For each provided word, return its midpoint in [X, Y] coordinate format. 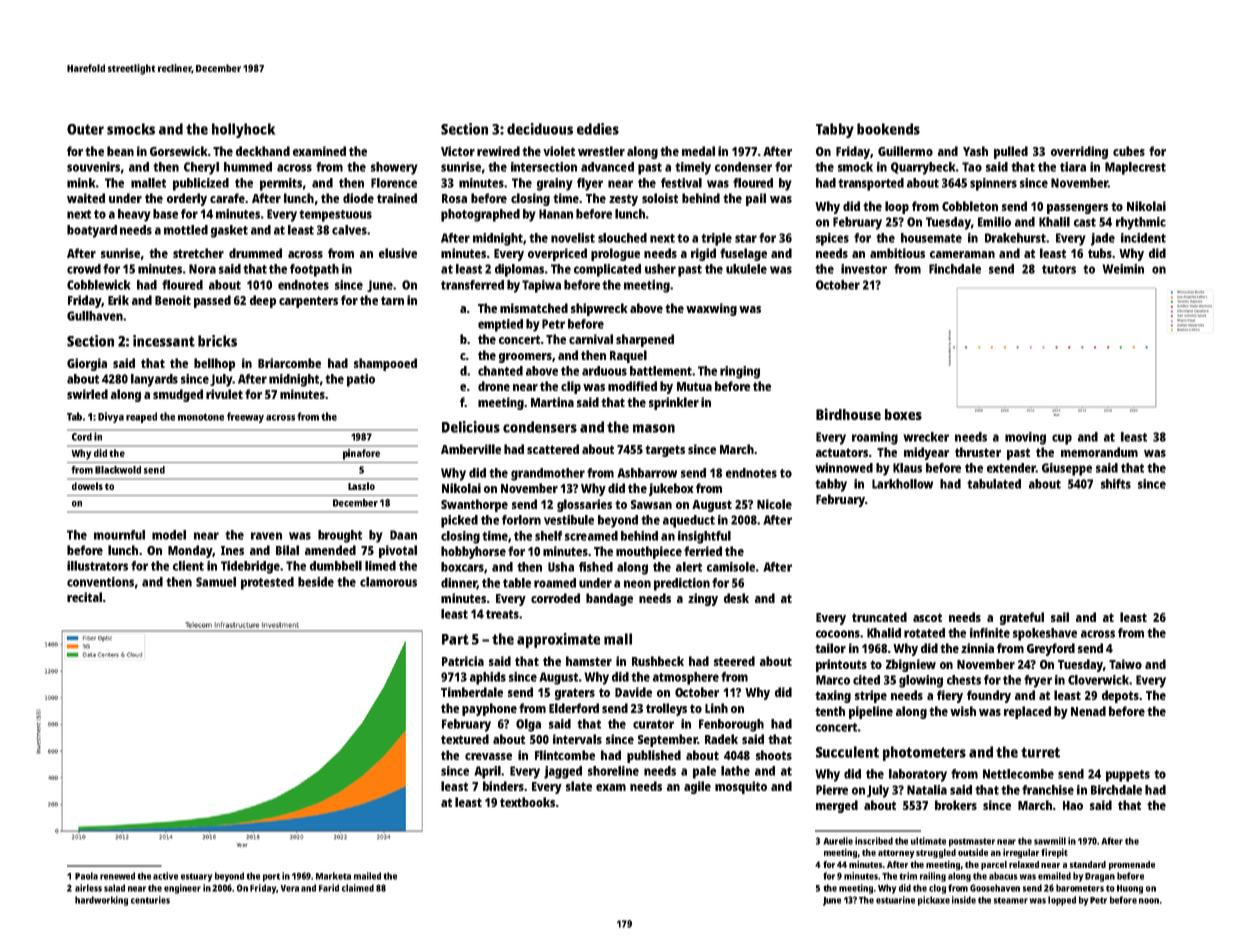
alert [689, 567]
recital [84, 597]
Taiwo [1125, 664]
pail [756, 199]
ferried [703, 551]
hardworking [101, 901]
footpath [314, 270]
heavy [134, 215]
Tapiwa [541, 286]
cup [1062, 439]
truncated [879, 617]
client [188, 566]
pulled [1011, 152]
